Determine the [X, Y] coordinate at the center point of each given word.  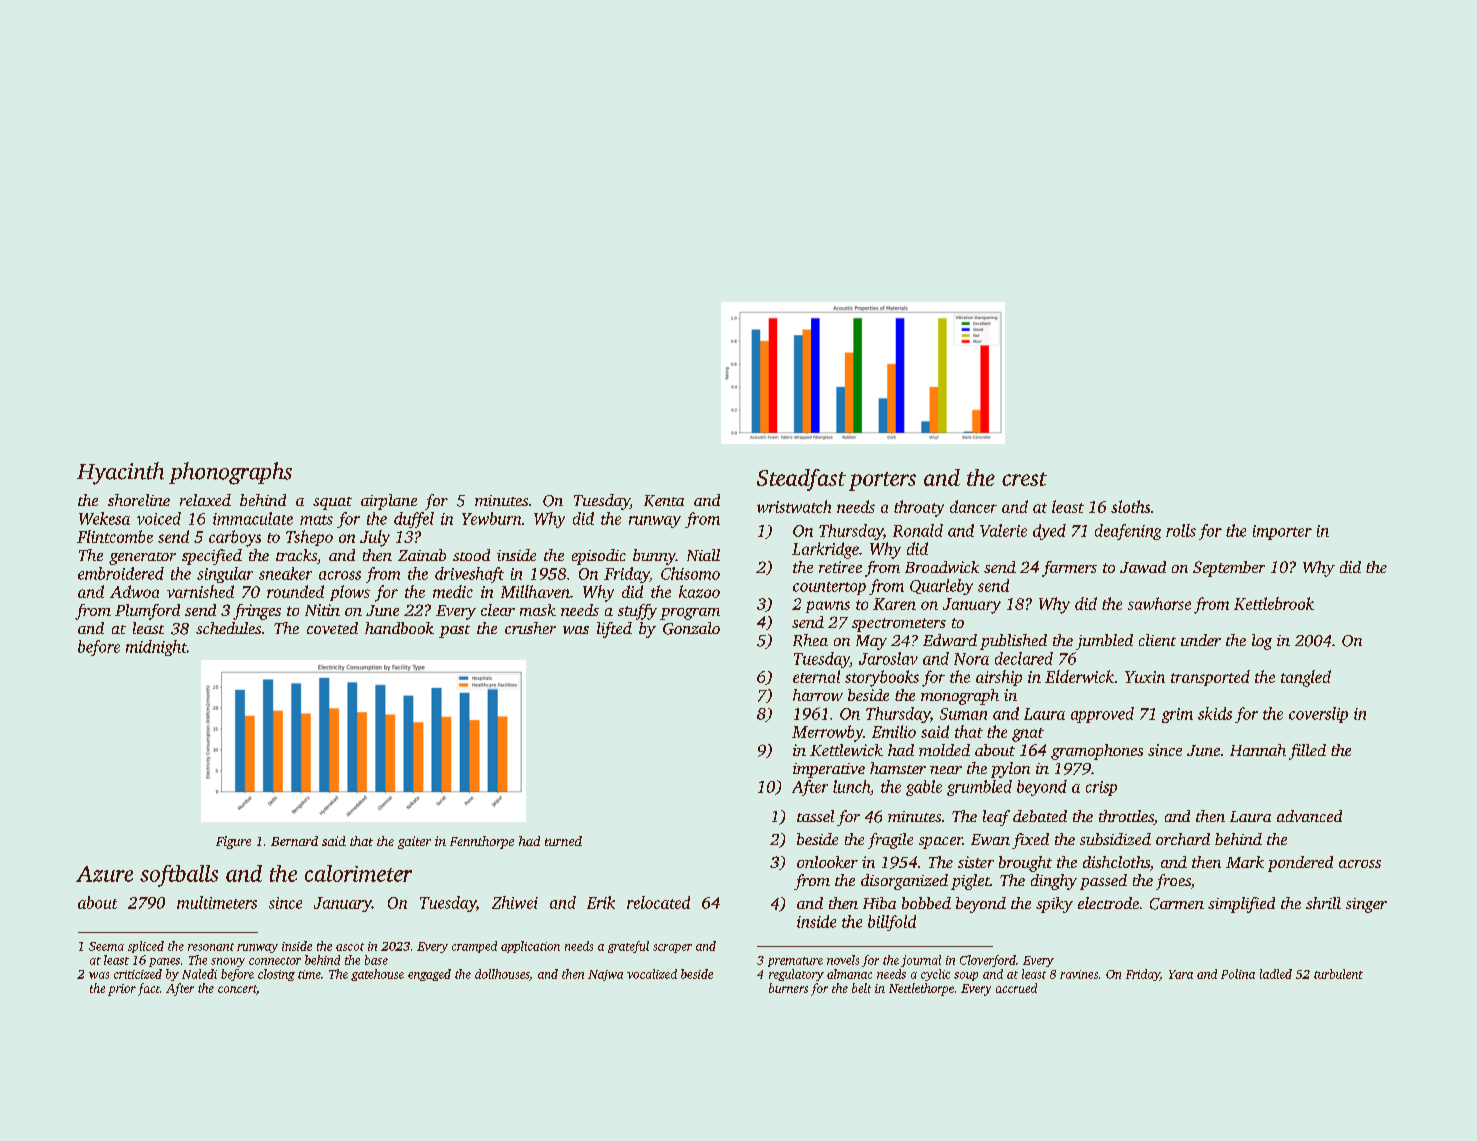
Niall [703, 555]
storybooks [882, 678]
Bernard [294, 841]
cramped [474, 947]
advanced [1309, 816]
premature [795, 962]
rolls [1181, 530]
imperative [829, 770]
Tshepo [309, 538]
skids [1215, 713]
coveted [332, 628]
